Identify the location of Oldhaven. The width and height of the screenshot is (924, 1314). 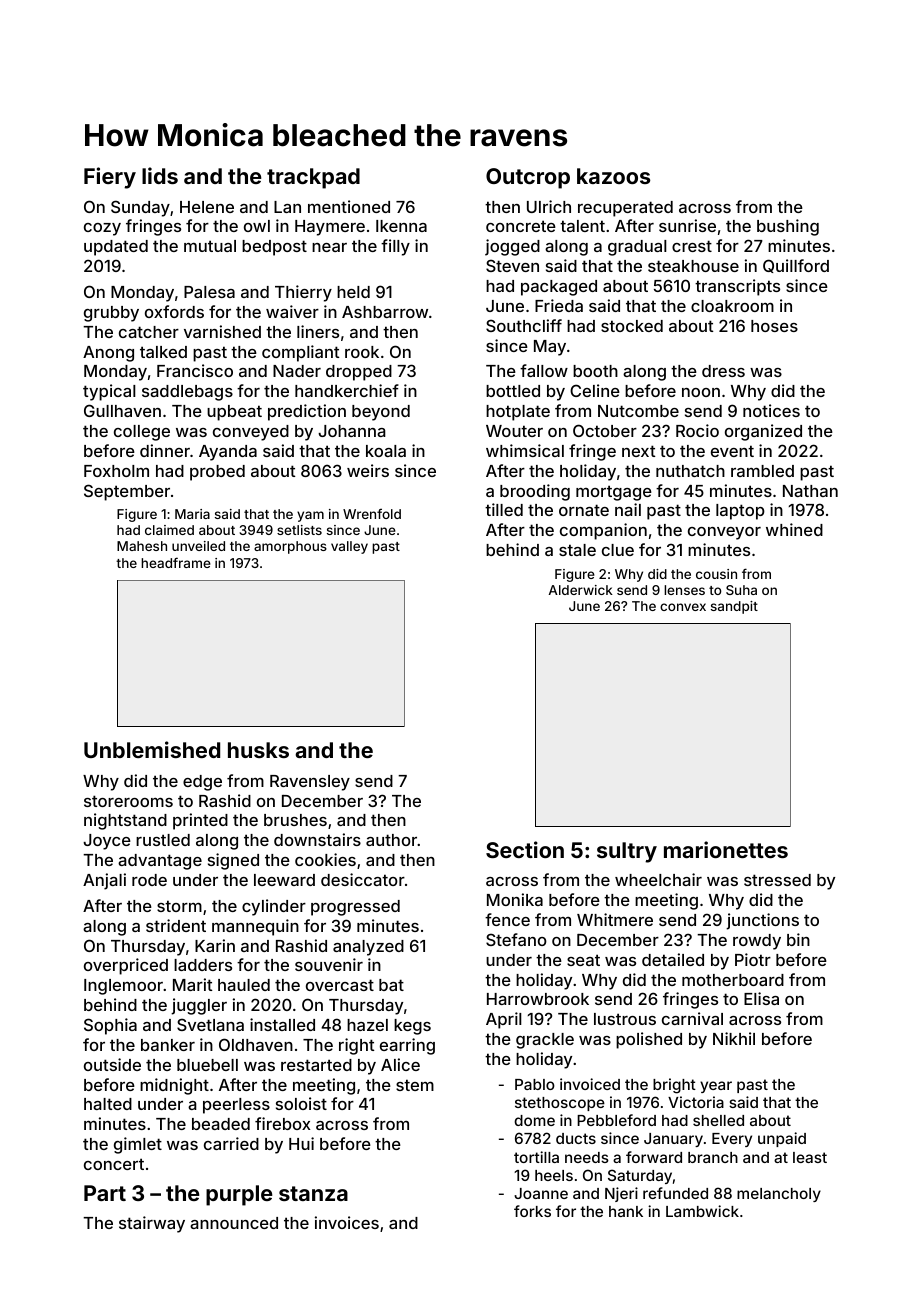
(256, 1044).
